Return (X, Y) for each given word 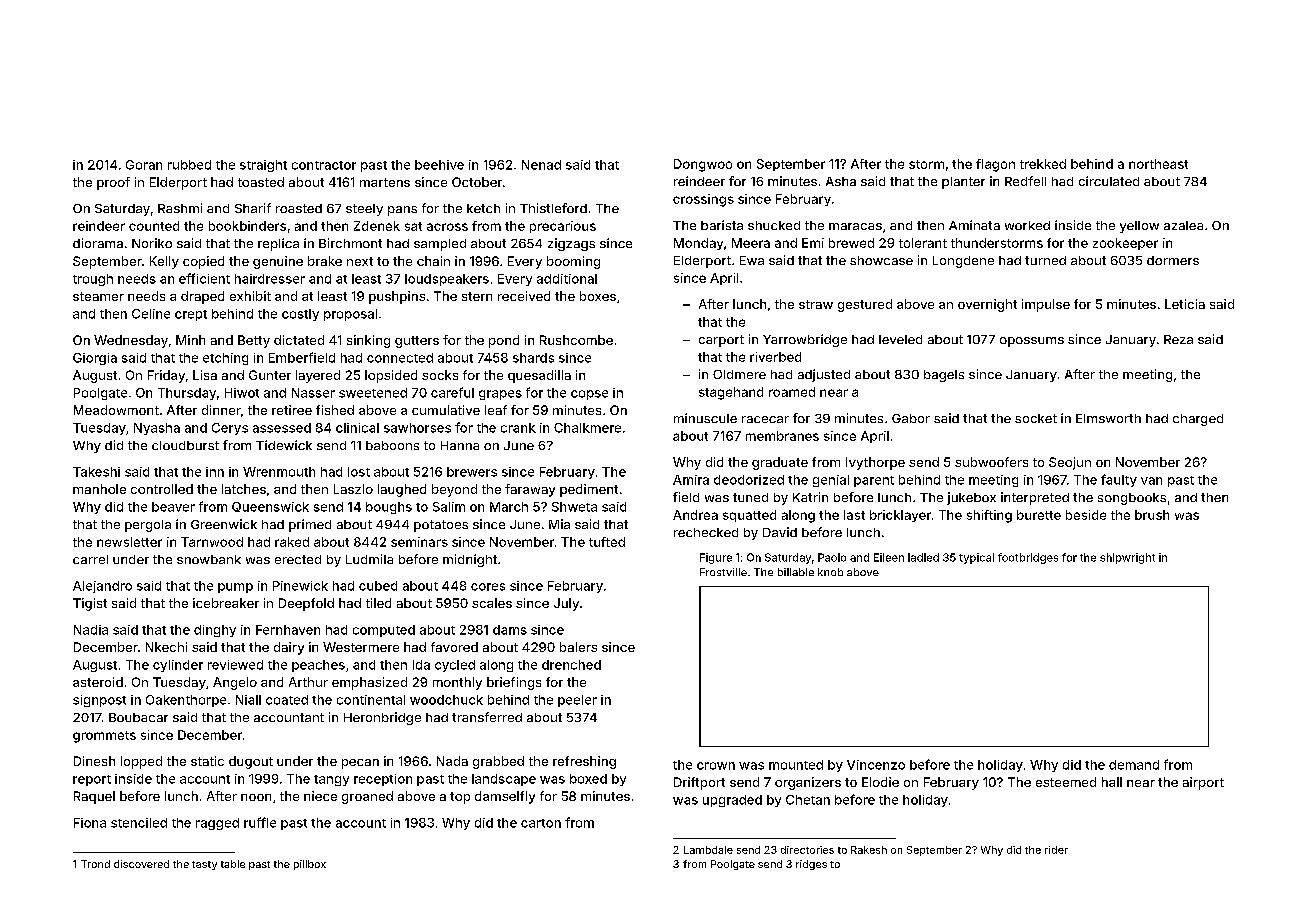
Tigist (90, 604)
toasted (261, 182)
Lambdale (708, 850)
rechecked (706, 532)
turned (1045, 260)
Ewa (752, 260)
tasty (204, 865)
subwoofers (991, 462)
